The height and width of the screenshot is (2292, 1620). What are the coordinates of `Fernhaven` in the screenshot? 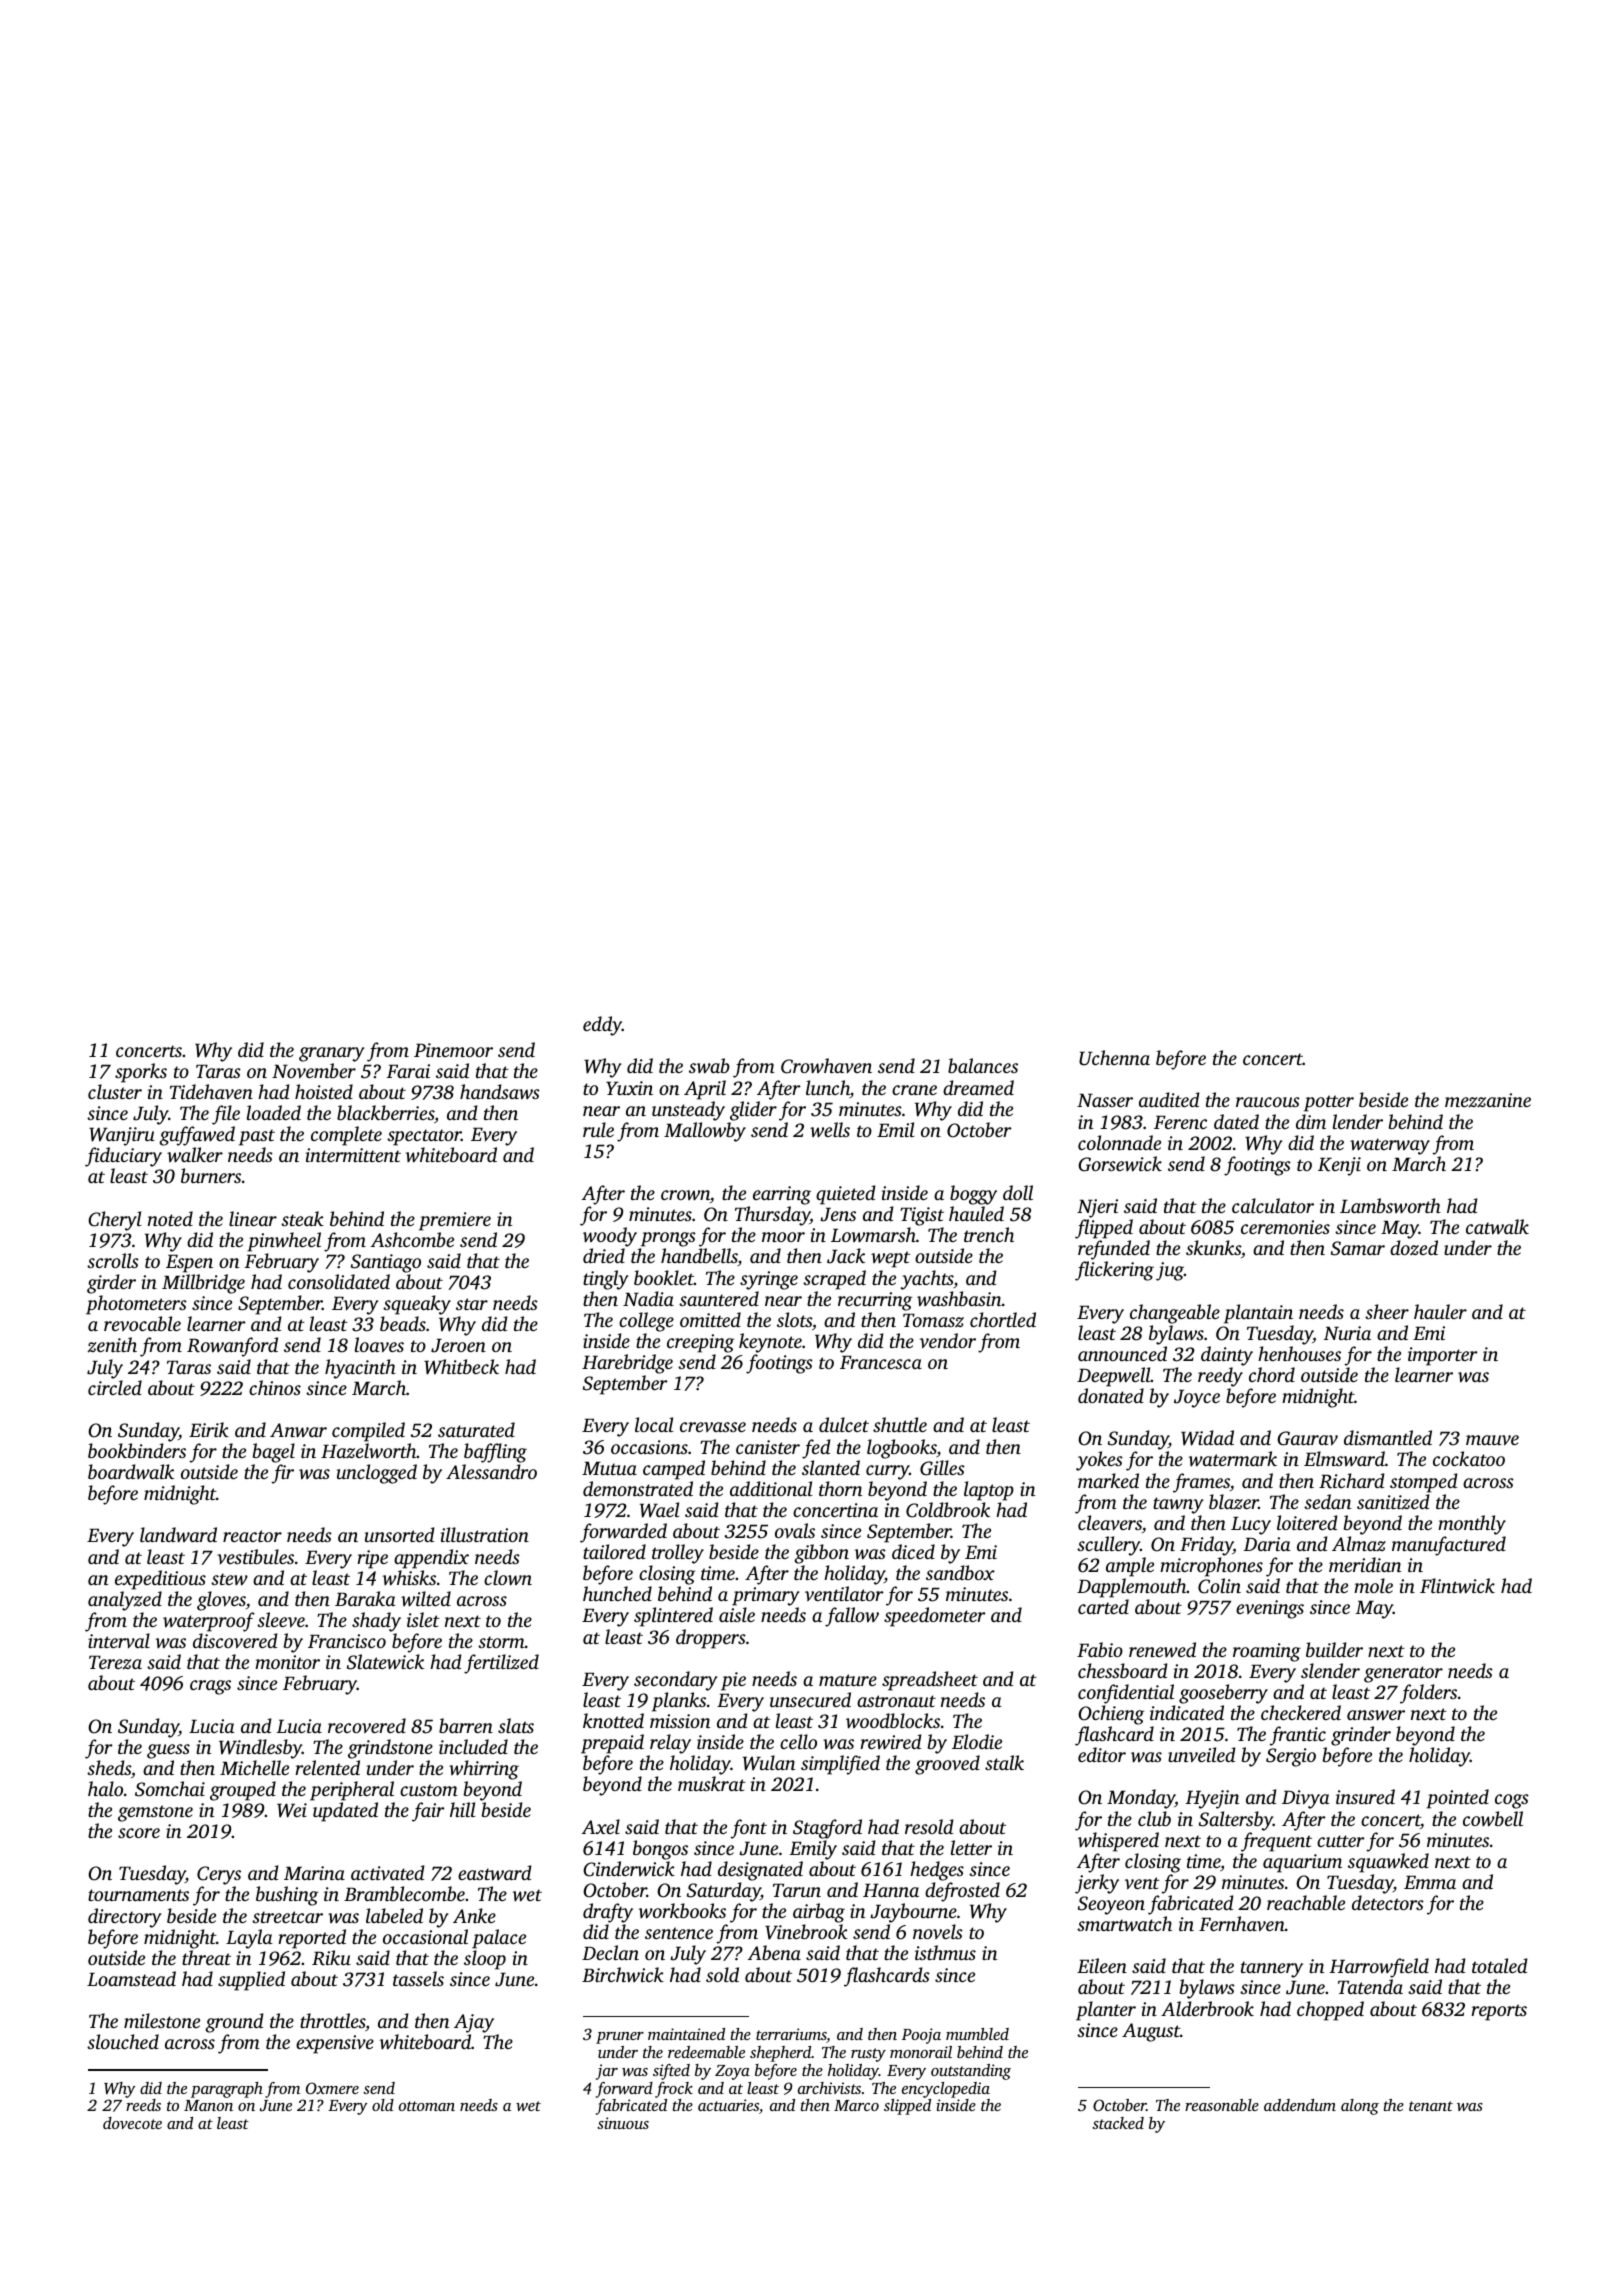 It's located at (1242, 1923).
